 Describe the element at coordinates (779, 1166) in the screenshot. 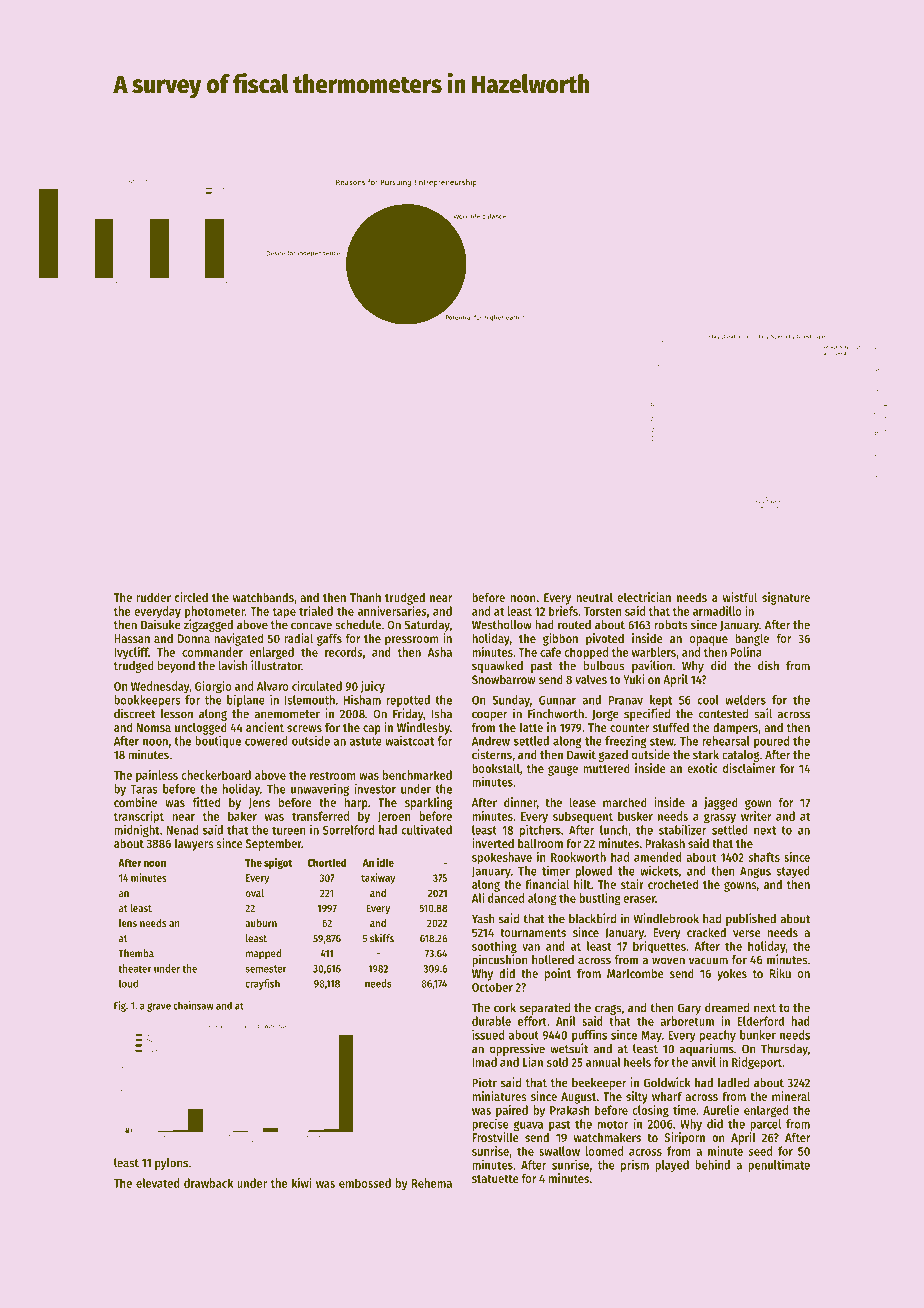

I see `penultimate` at that location.
